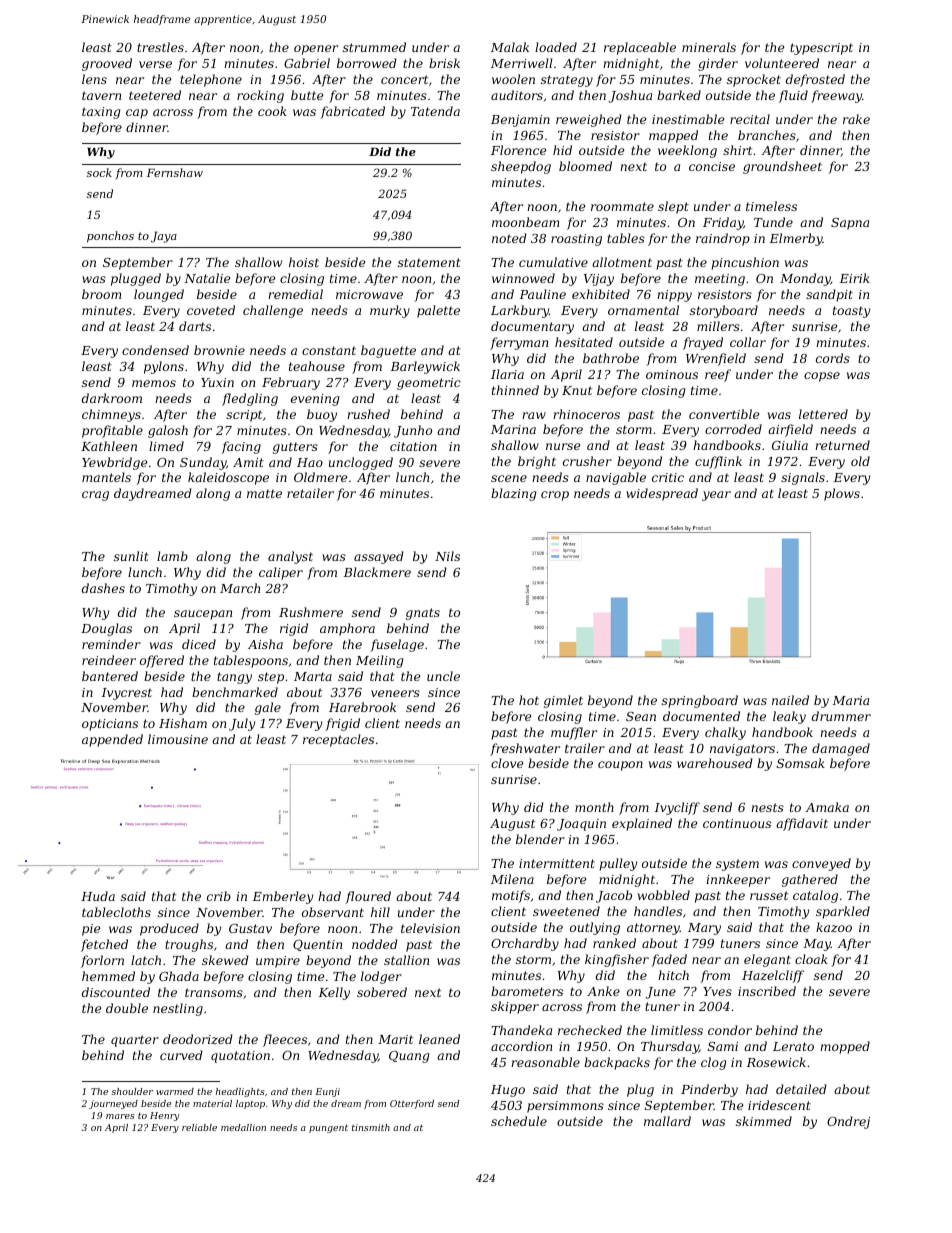 The image size is (952, 1233). What do you see at coordinates (268, 708) in the document?
I see `gale` at bounding box center [268, 708].
